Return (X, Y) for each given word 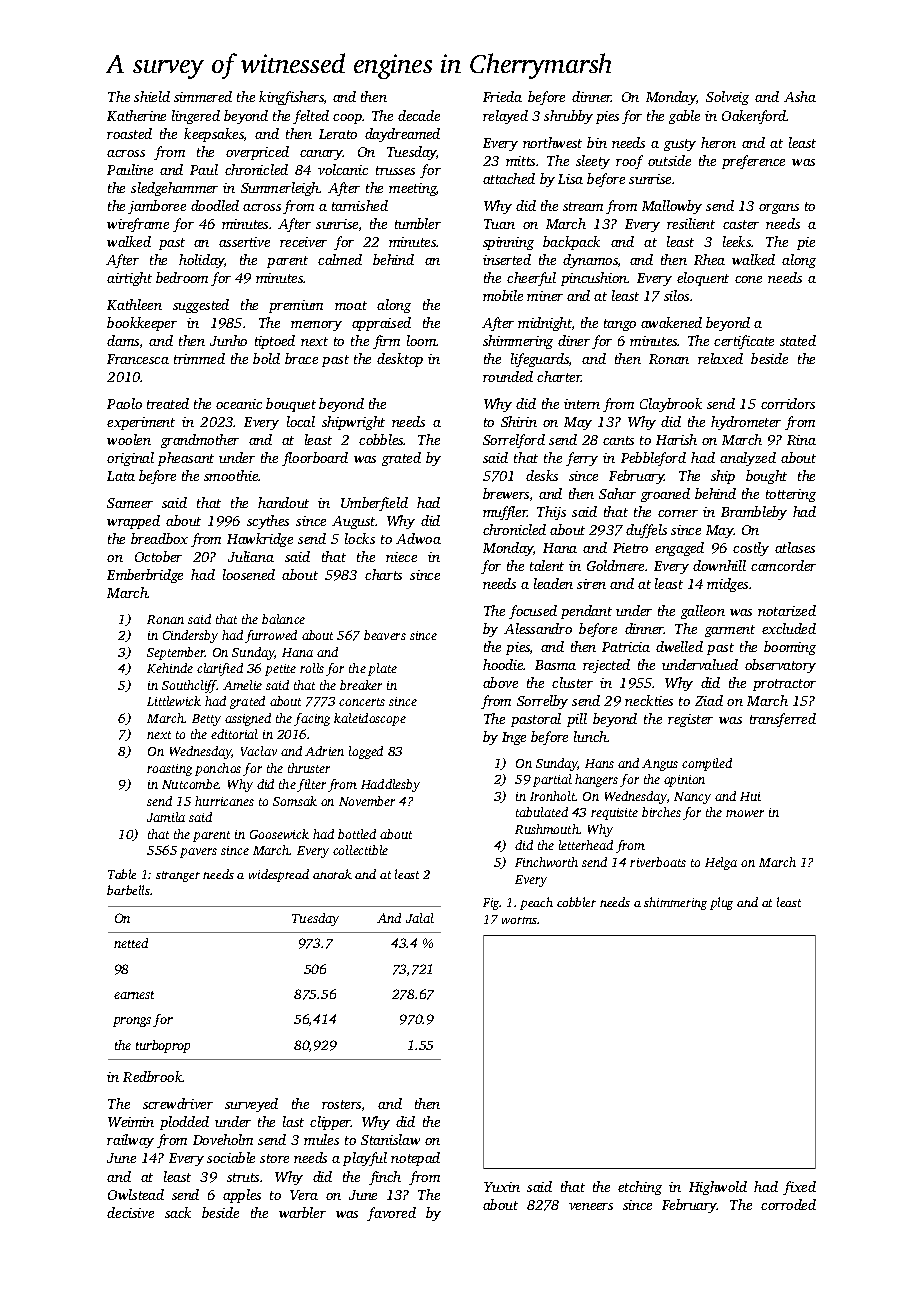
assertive (244, 242)
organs (779, 209)
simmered (203, 96)
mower (745, 813)
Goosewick (279, 834)
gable (684, 117)
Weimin (131, 1122)
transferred (783, 720)
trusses (395, 170)
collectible (360, 850)
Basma (555, 665)
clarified (220, 669)
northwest (552, 142)
